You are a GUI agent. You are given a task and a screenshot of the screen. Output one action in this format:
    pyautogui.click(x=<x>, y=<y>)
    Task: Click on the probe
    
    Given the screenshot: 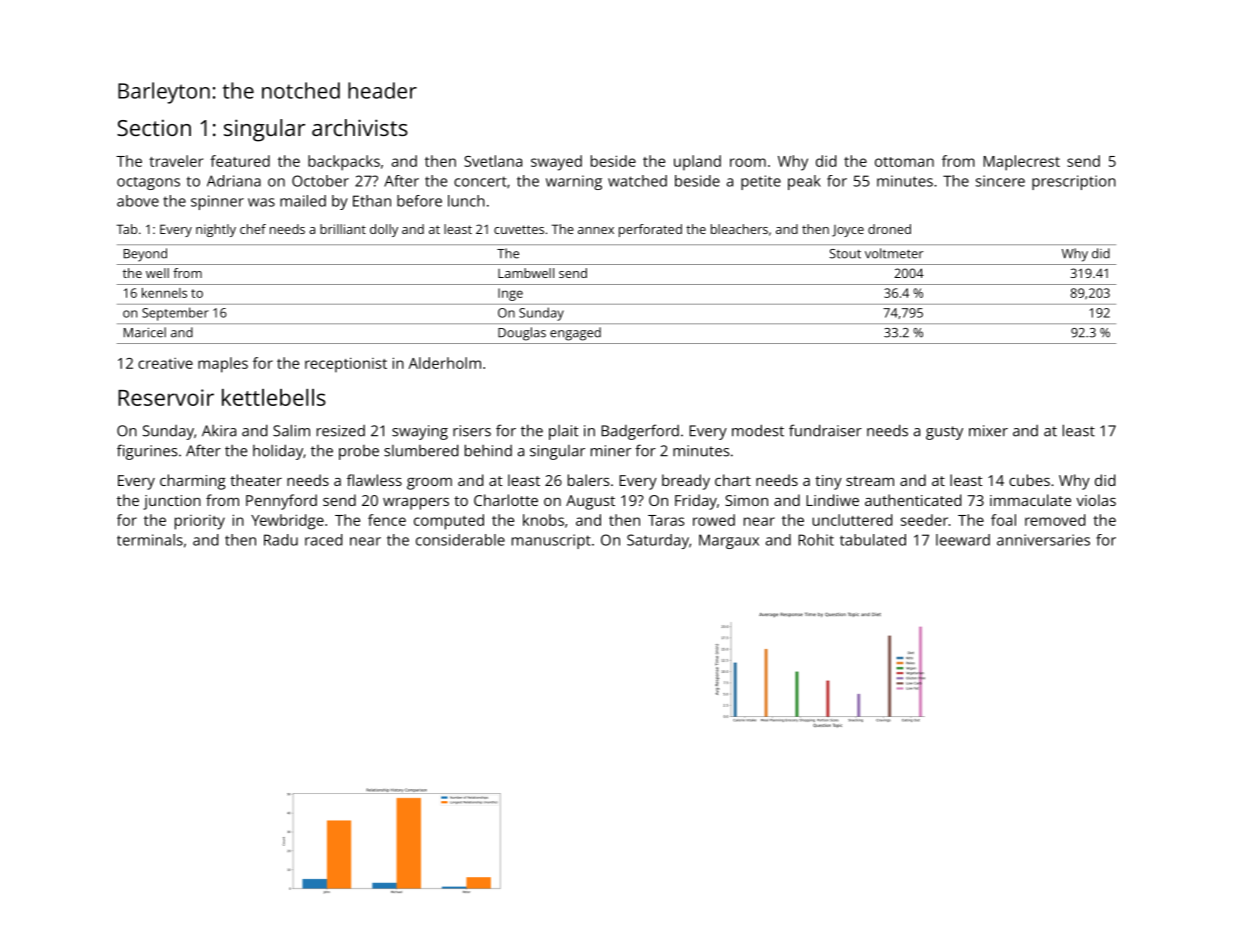 What is the action you would take?
    pyautogui.click(x=359, y=452)
